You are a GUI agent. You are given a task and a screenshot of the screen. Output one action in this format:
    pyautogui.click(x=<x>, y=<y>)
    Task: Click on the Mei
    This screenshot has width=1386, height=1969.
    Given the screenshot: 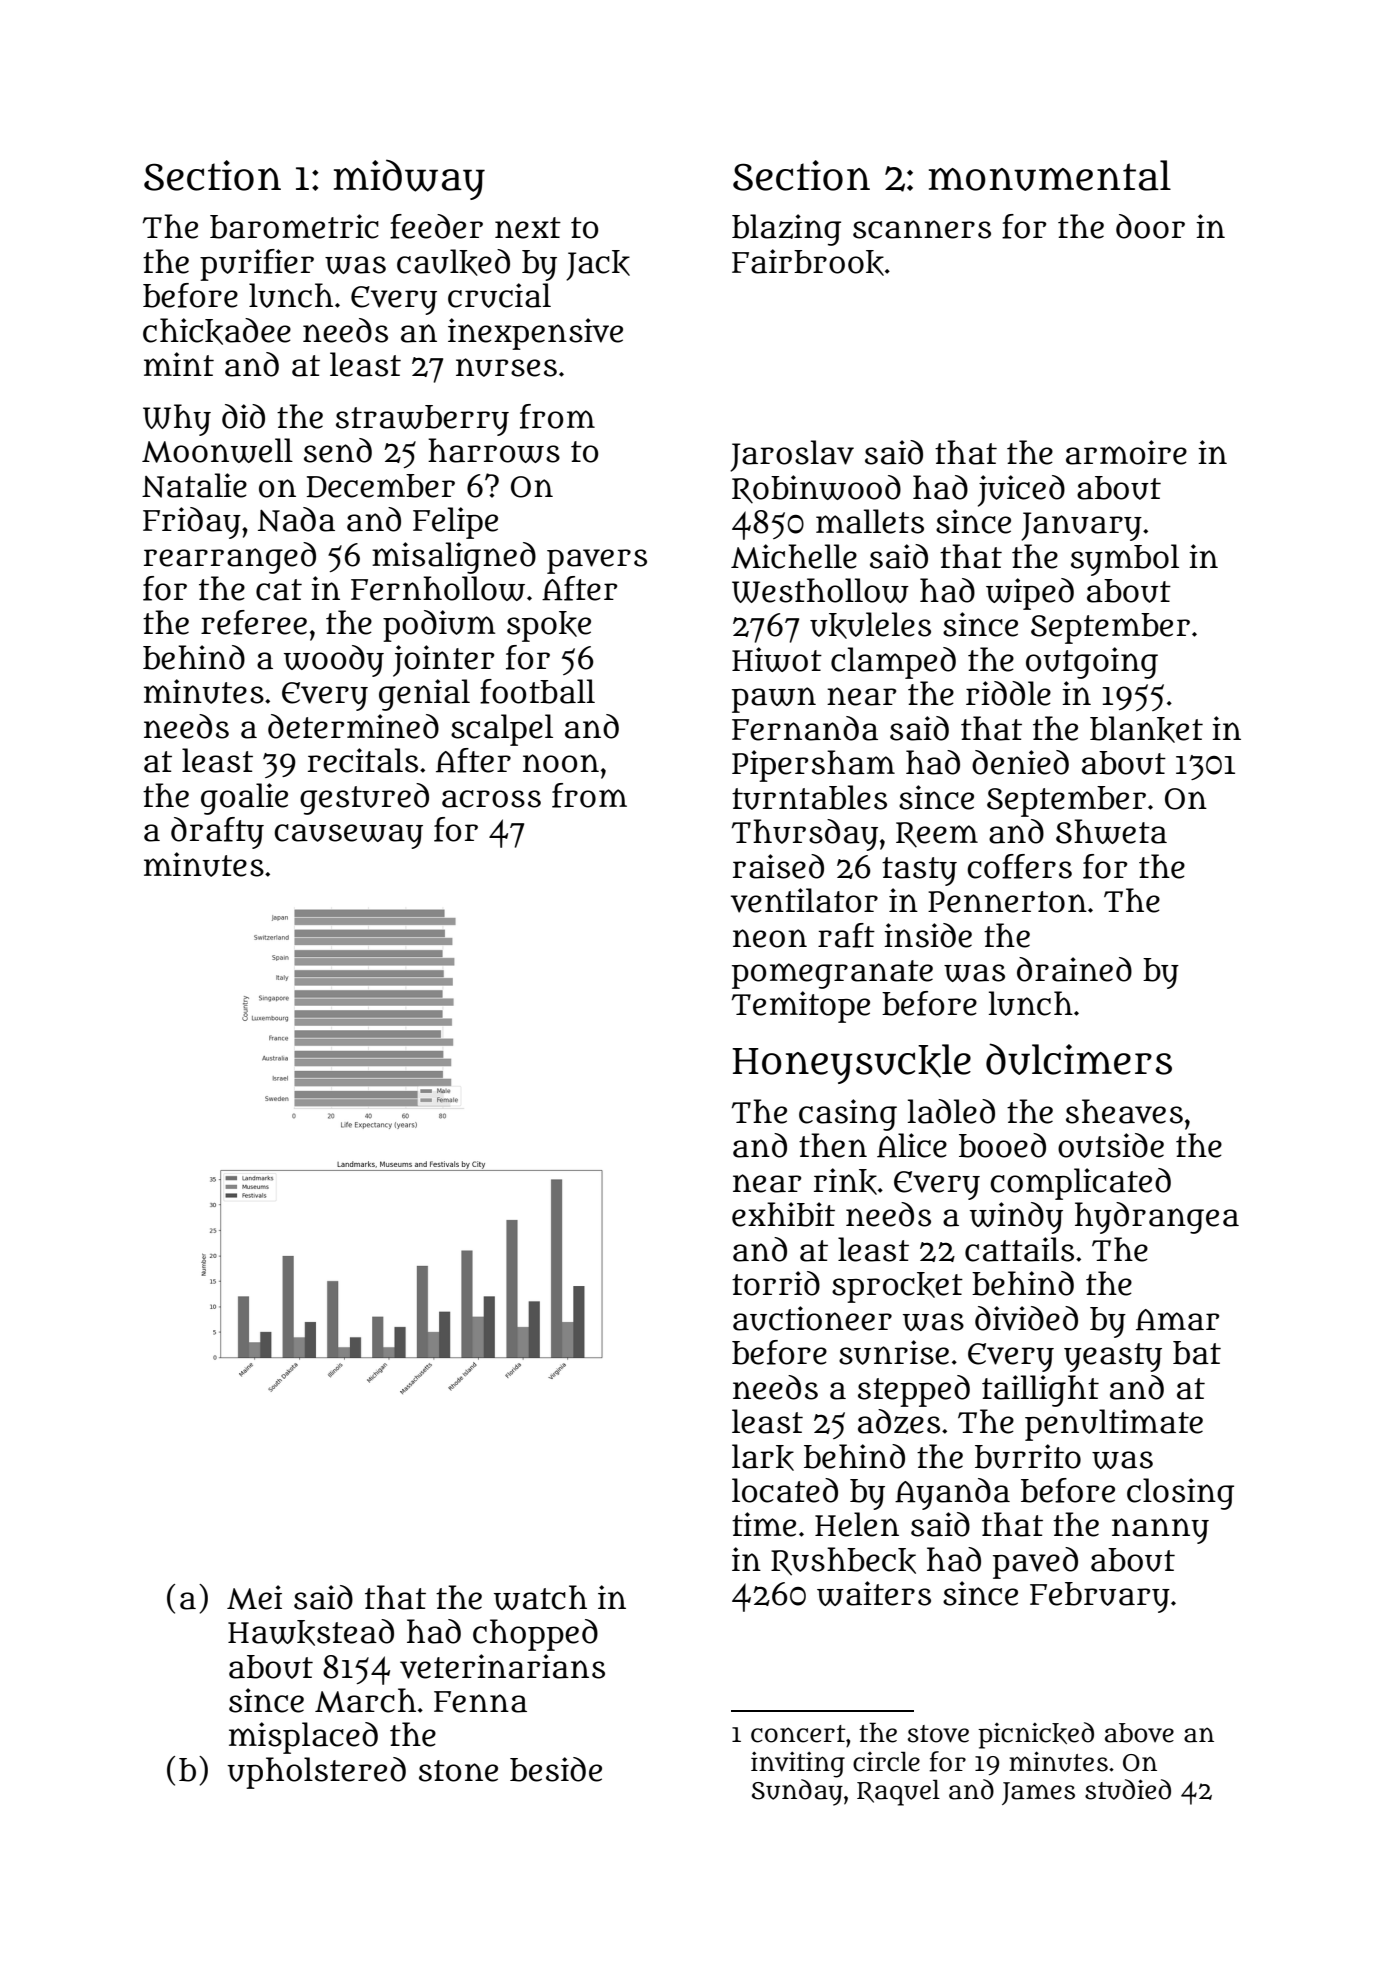 What is the action you would take?
    pyautogui.click(x=254, y=1597)
